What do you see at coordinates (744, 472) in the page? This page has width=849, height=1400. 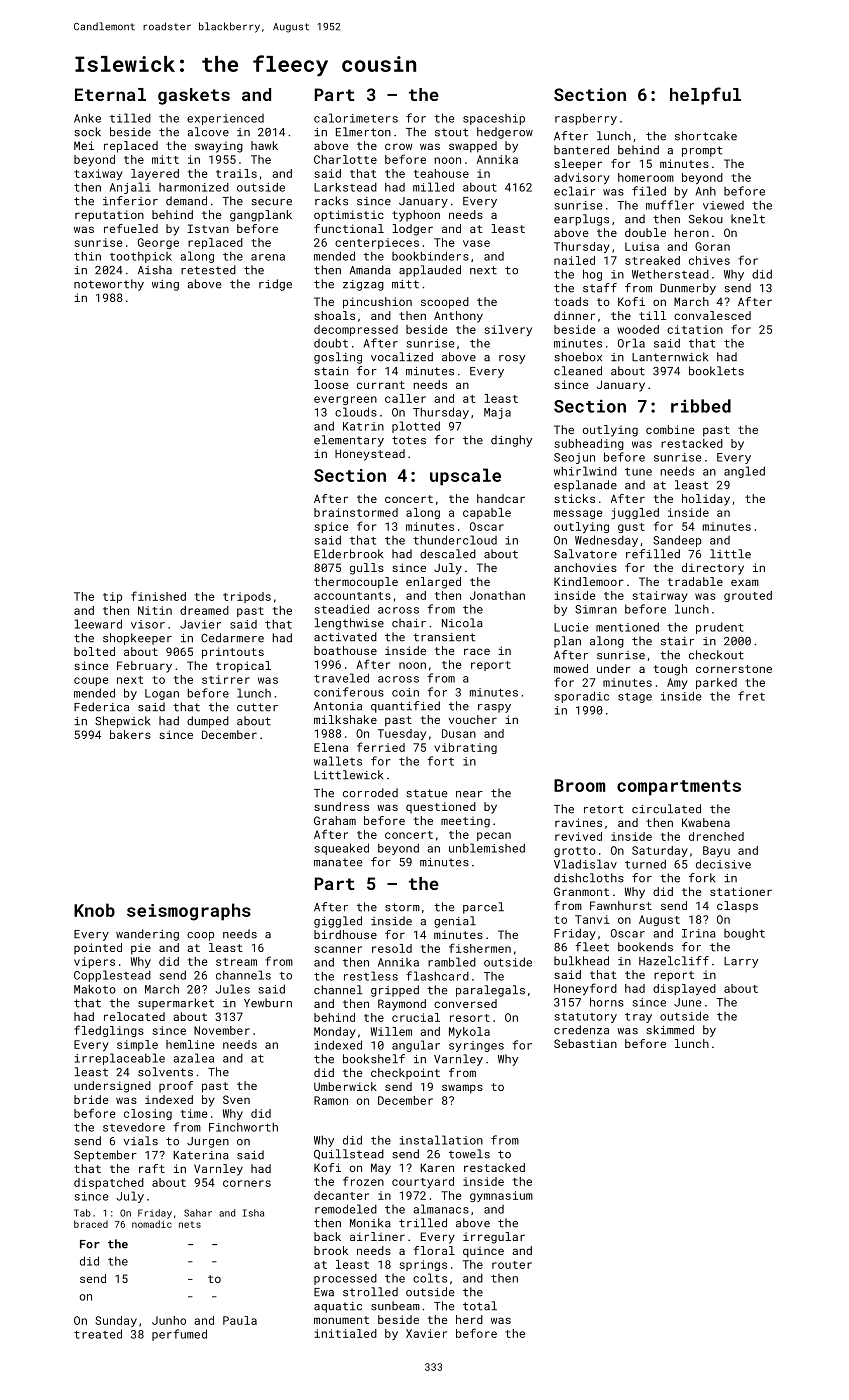 I see `angled` at bounding box center [744, 472].
